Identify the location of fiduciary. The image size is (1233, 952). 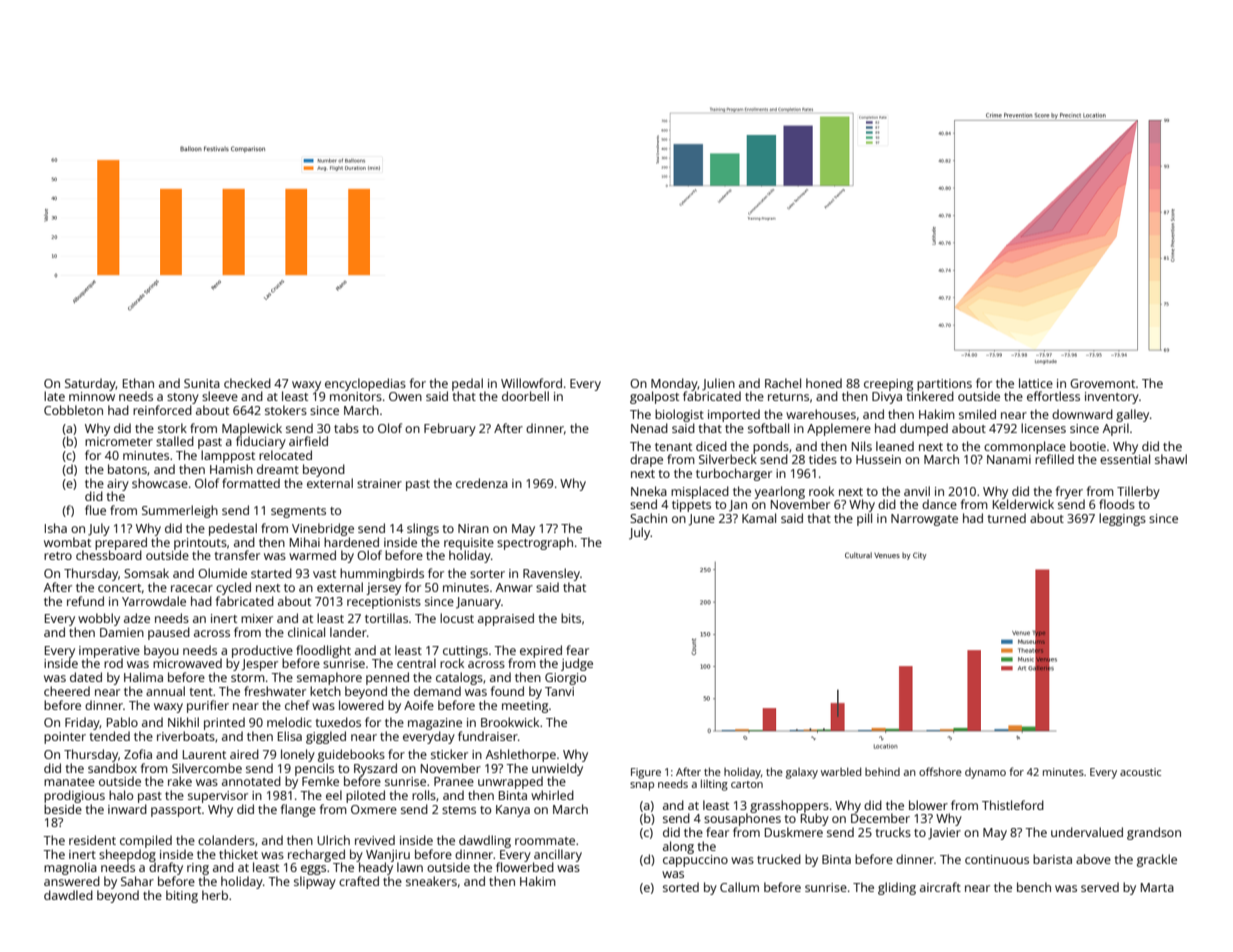
(261, 442).
